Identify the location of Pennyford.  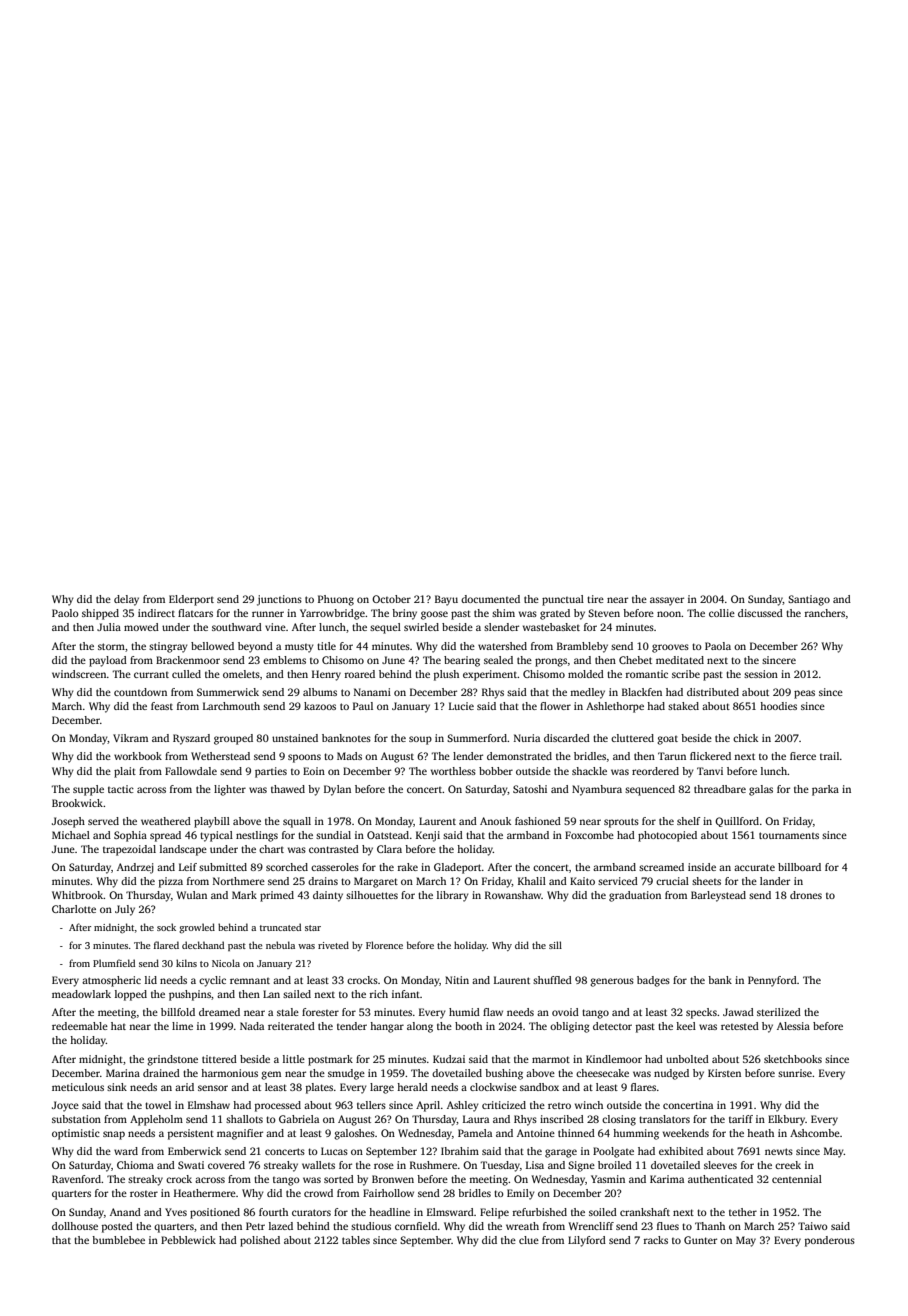
(772, 981).
